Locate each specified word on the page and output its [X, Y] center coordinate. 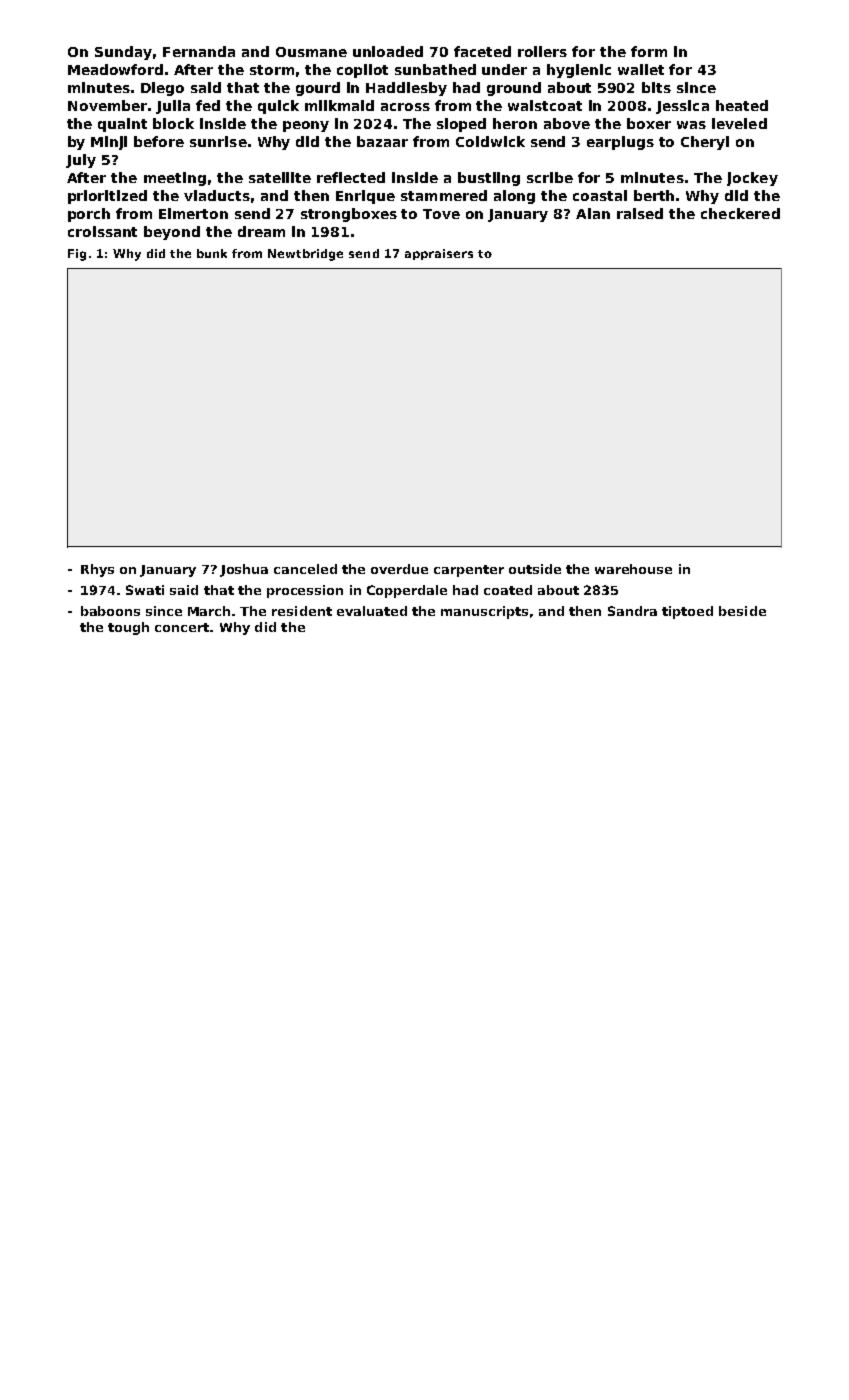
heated [742, 105]
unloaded [388, 51]
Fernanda [199, 51]
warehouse [633, 569]
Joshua [244, 570]
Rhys [97, 570]
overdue [399, 569]
